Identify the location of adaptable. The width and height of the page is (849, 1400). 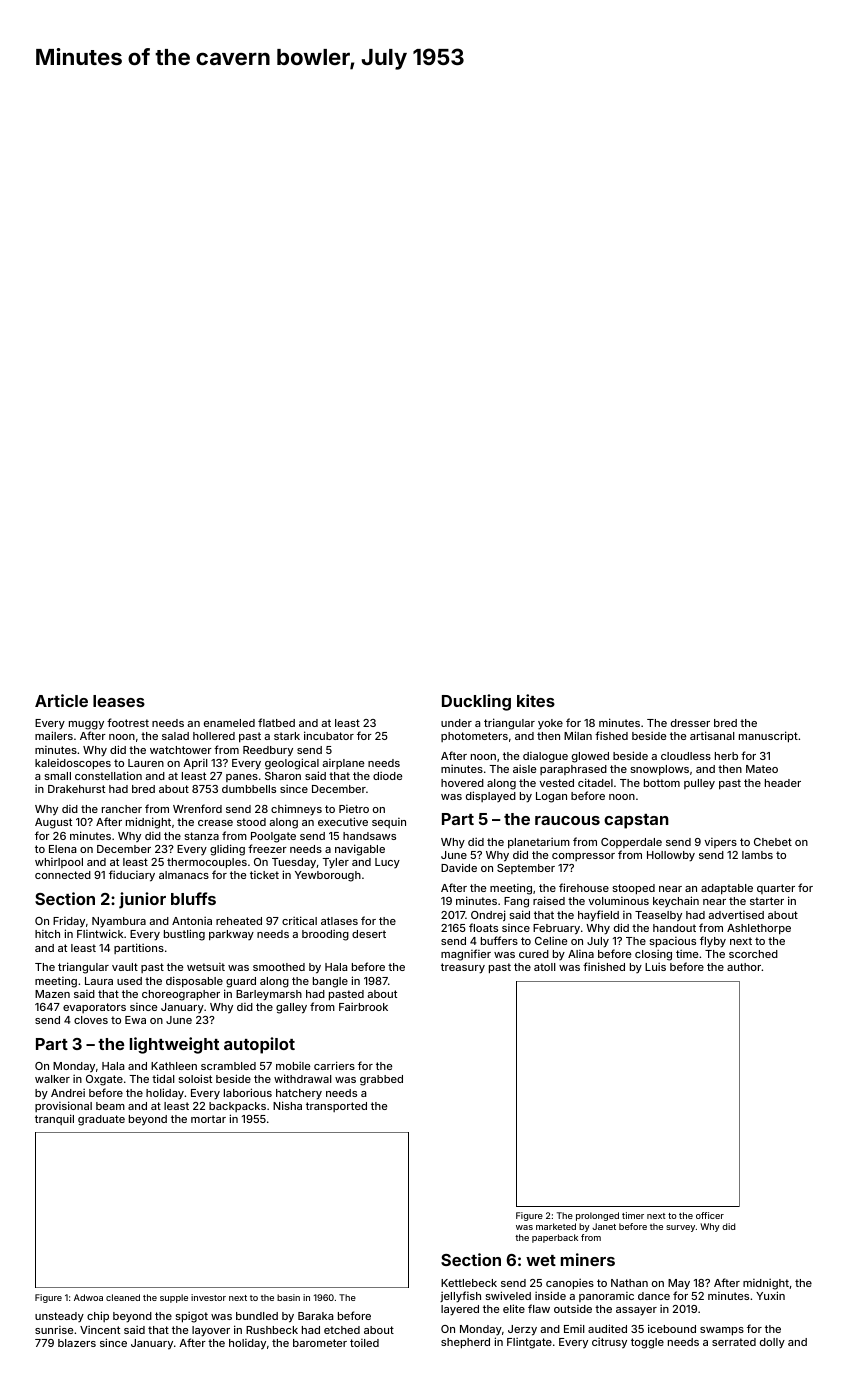
(727, 889).
